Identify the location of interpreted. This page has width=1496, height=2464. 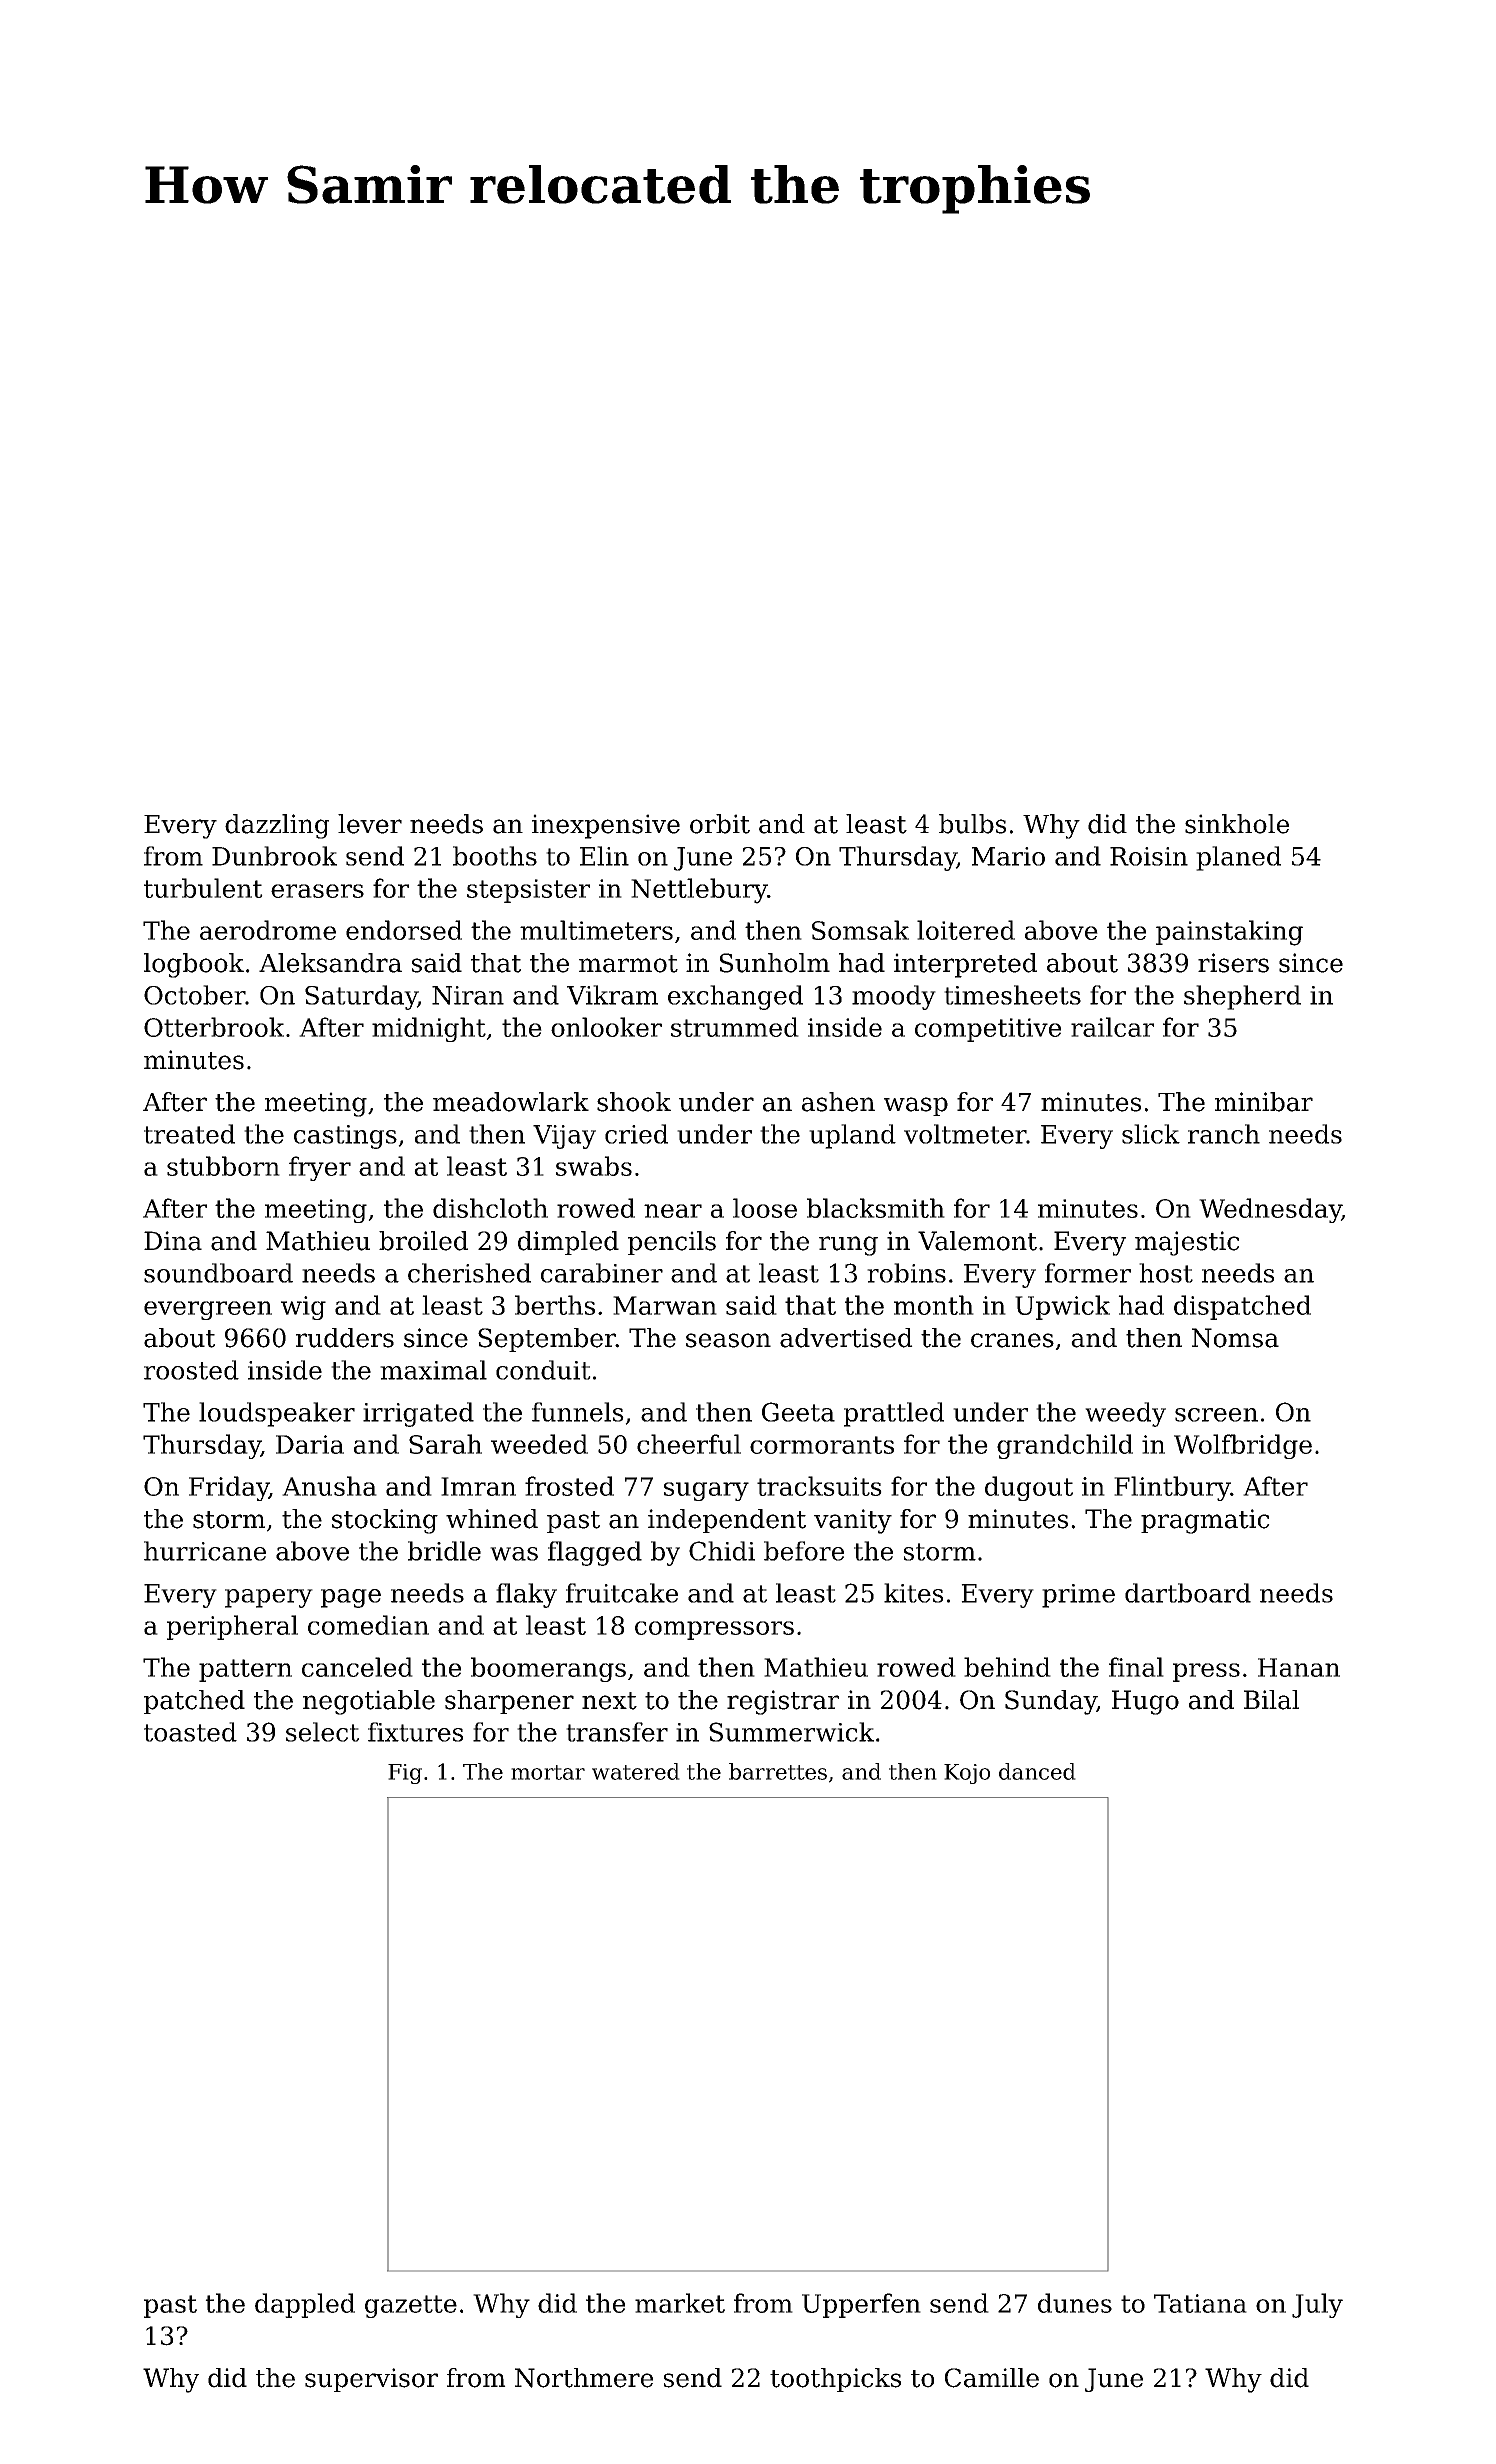
(965, 965).
